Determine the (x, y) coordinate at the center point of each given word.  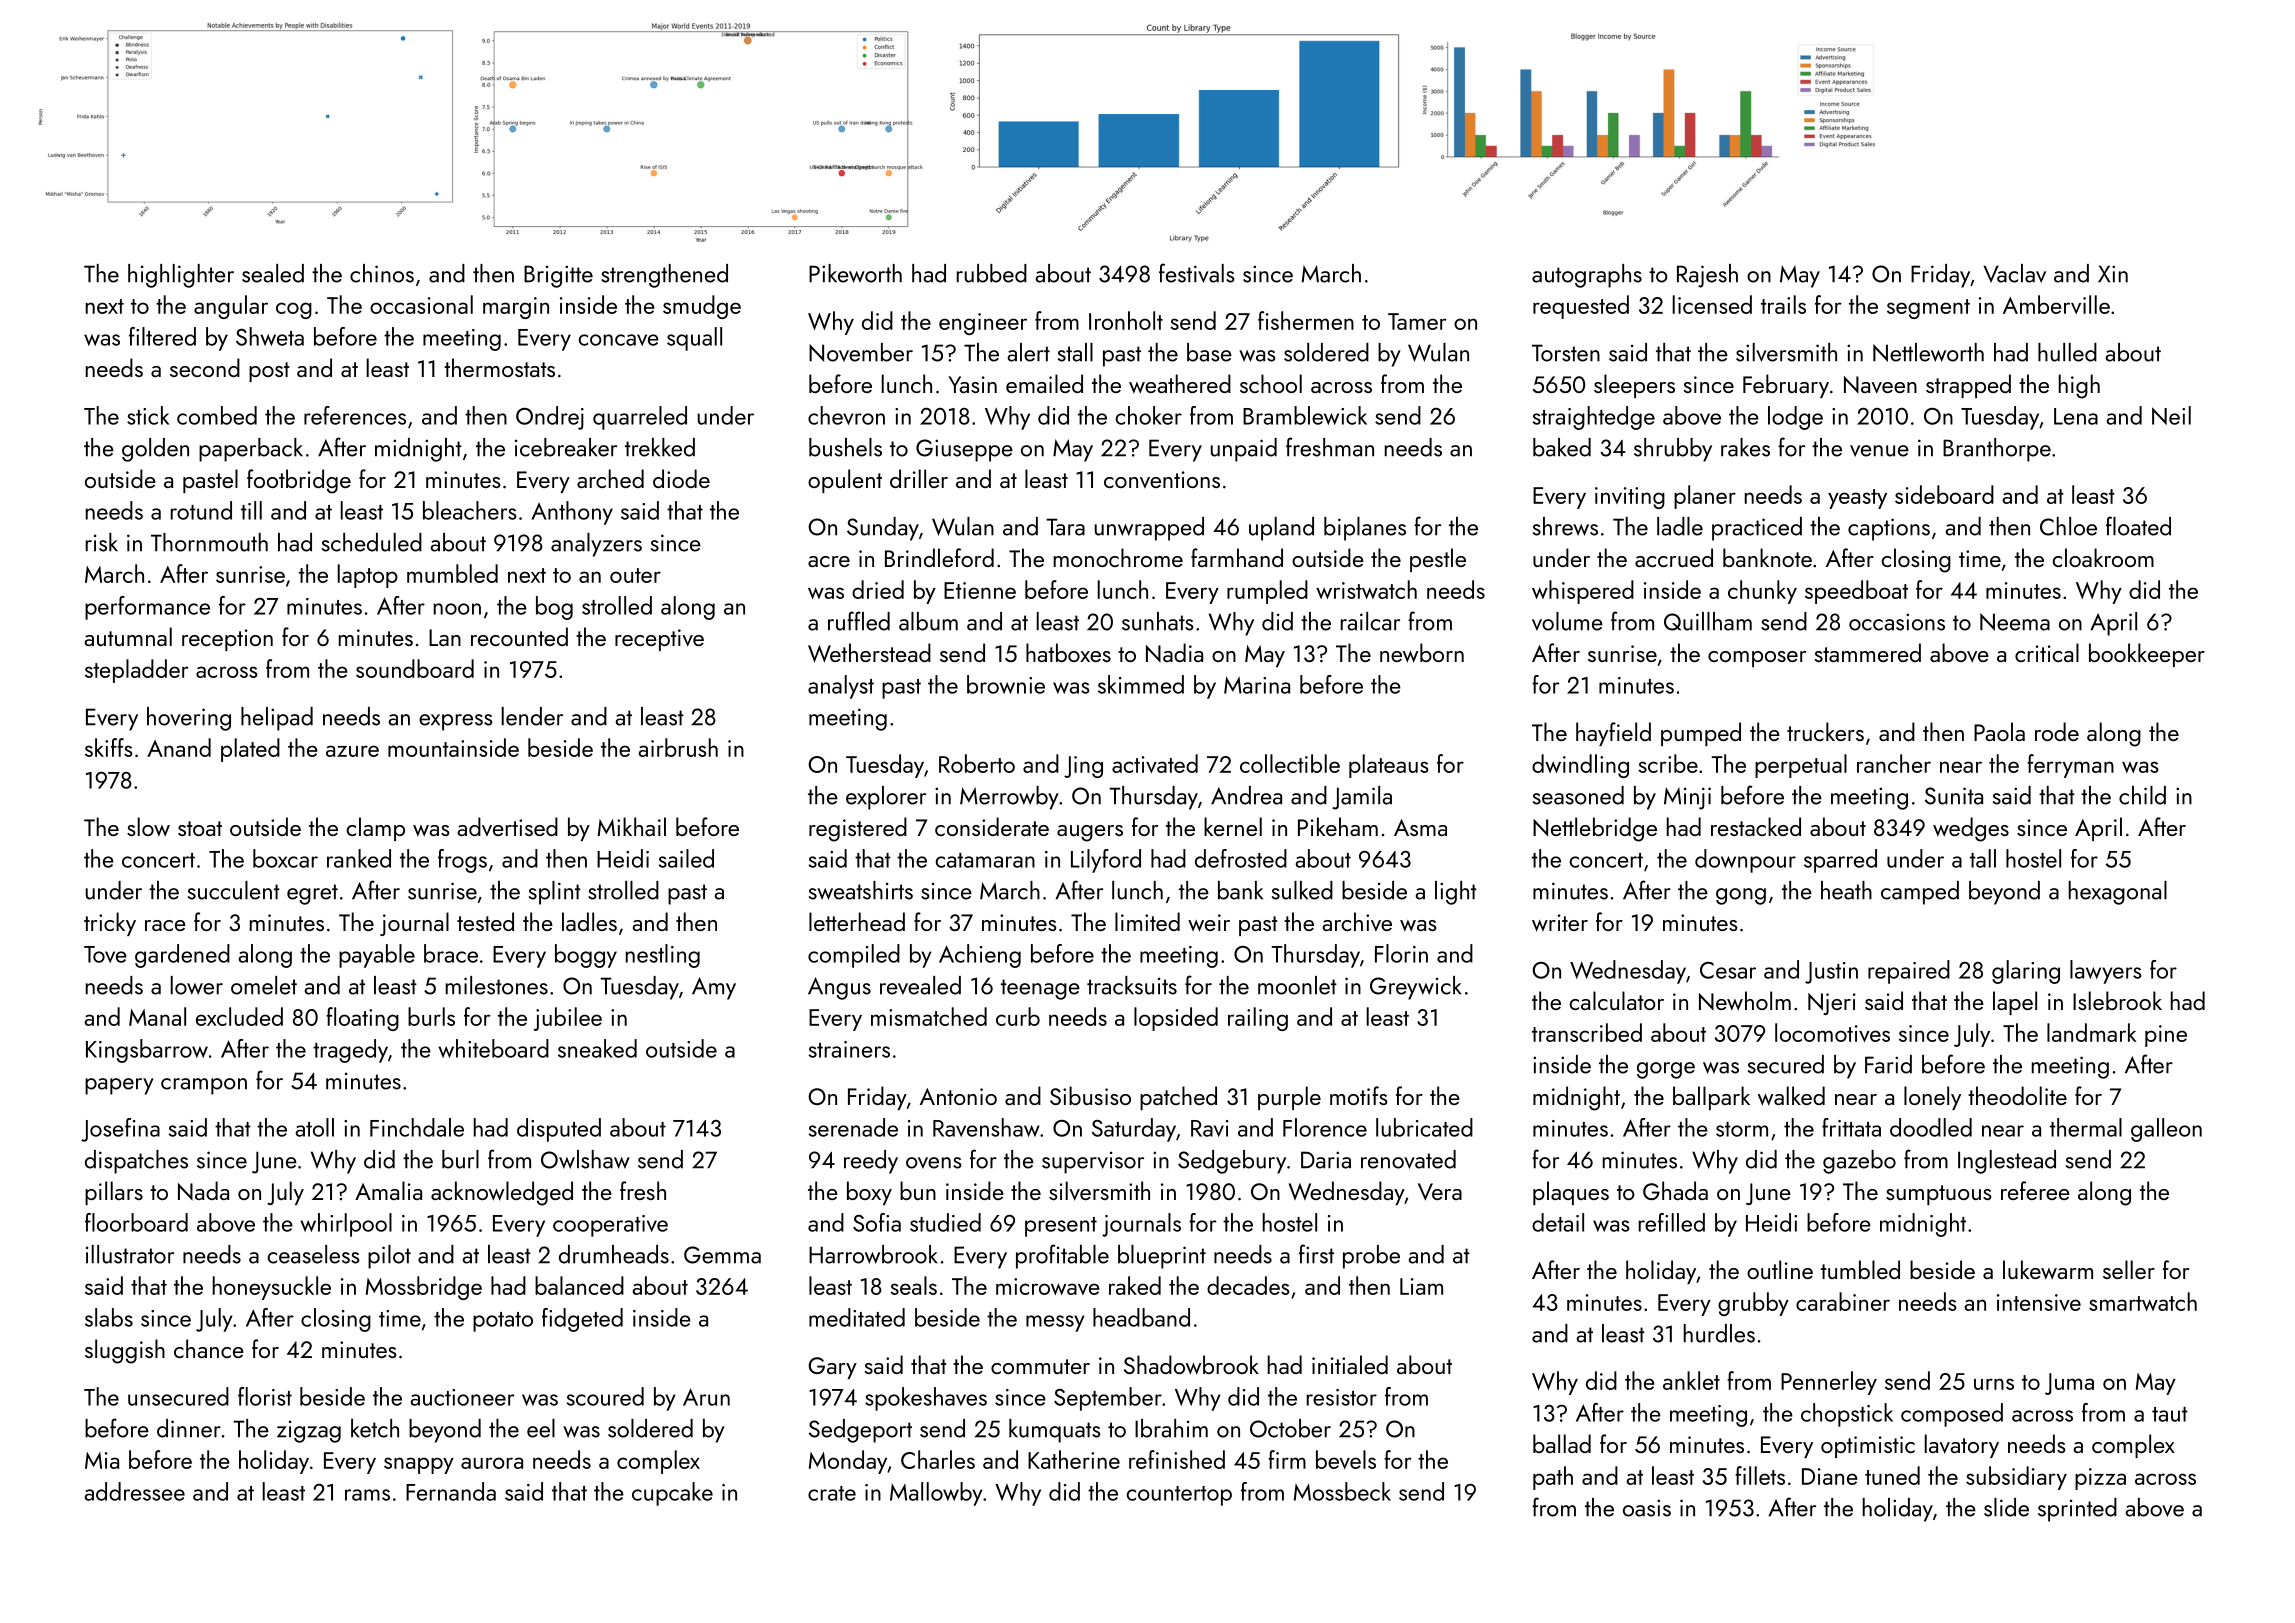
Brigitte (558, 276)
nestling (663, 956)
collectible (1290, 763)
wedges (1971, 829)
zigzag (309, 1431)
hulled (2067, 352)
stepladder (137, 671)
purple (1289, 1098)
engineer (983, 324)
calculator (1616, 1000)
